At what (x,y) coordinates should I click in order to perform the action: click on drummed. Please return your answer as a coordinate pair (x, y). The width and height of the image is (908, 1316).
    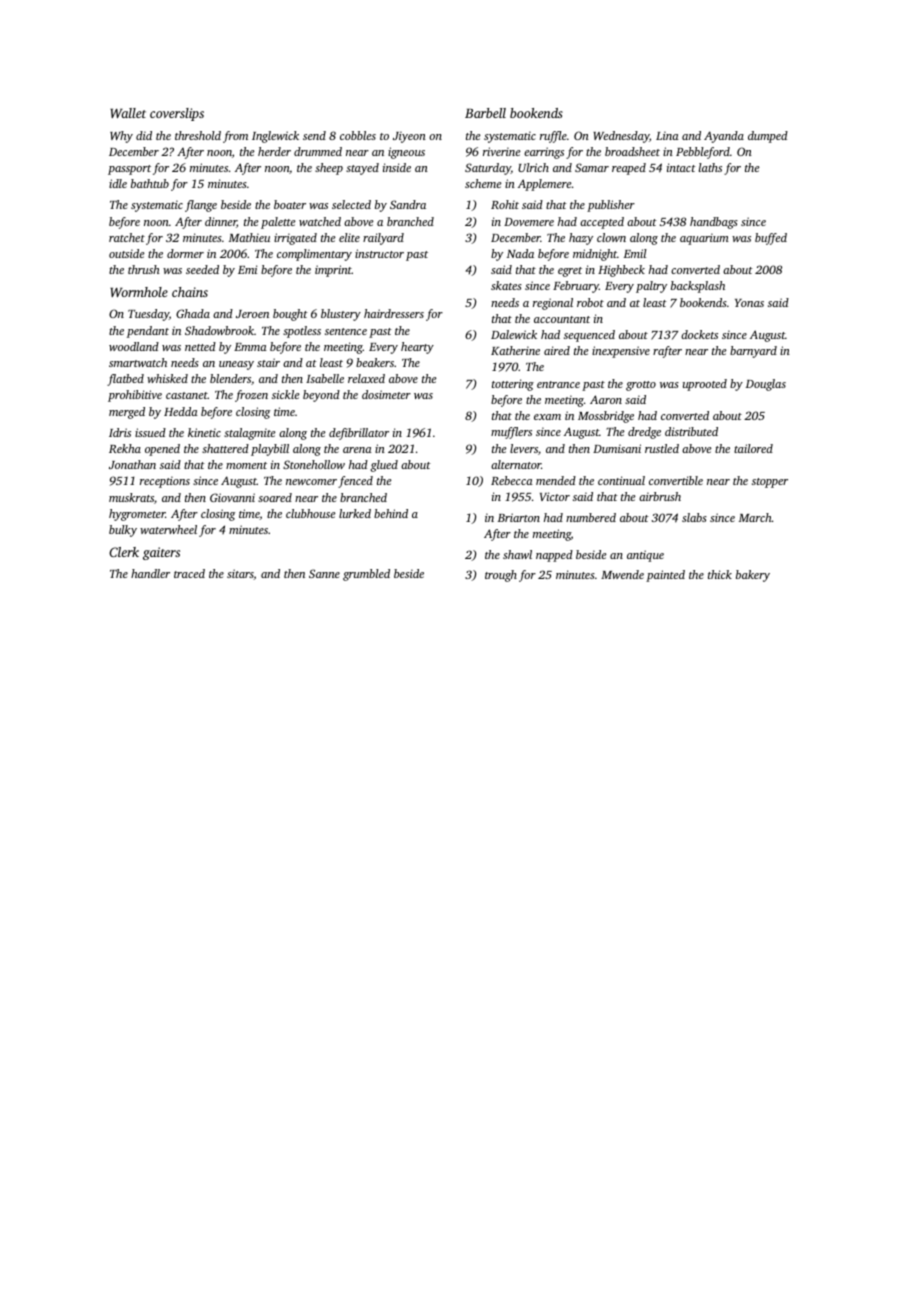
    Looking at the image, I should click on (318, 151).
